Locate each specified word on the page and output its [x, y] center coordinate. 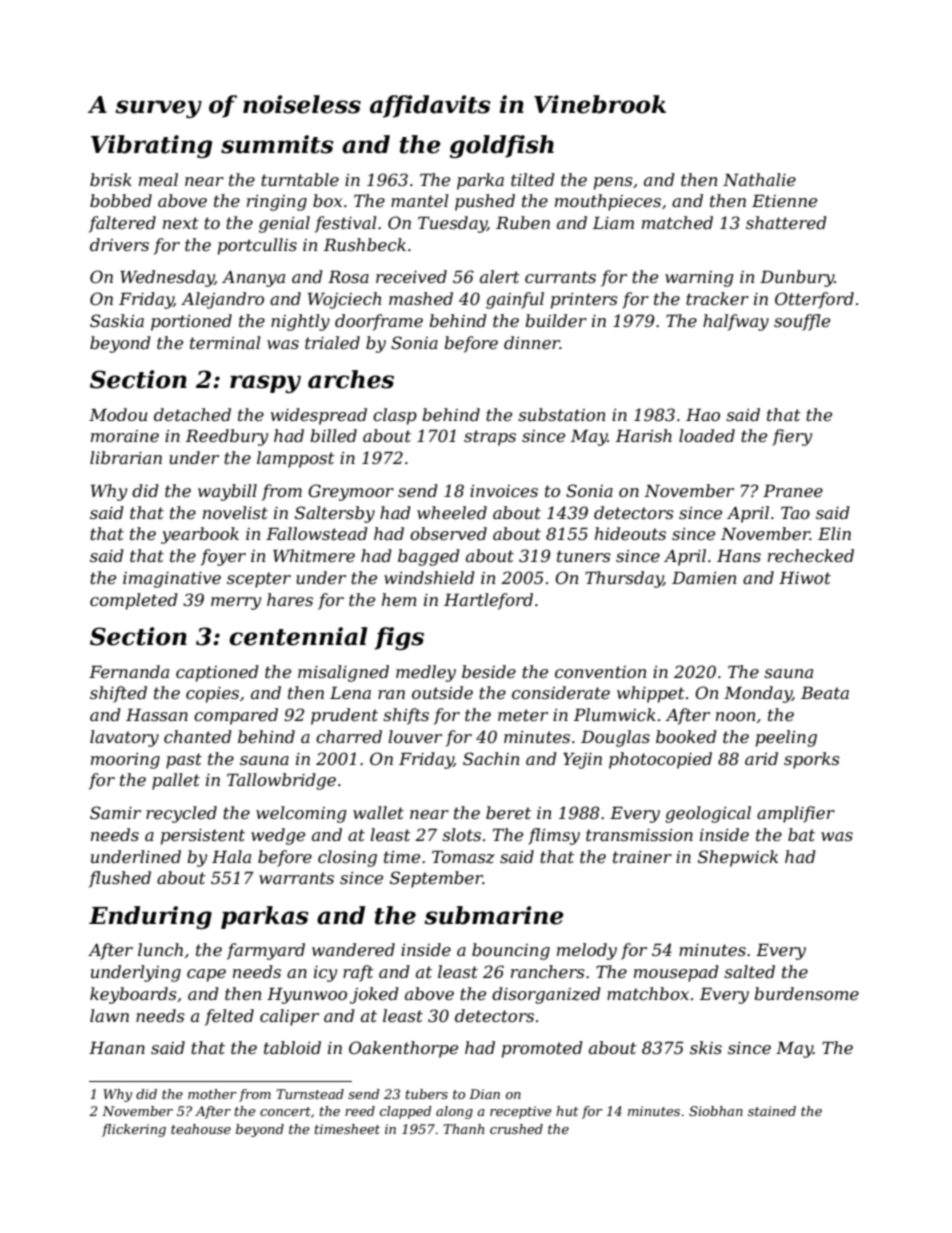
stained [772, 1111]
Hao [703, 415]
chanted [198, 736]
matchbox [648, 993]
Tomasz [463, 857]
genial [284, 224]
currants [560, 277]
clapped [405, 1112]
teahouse [201, 1129]
